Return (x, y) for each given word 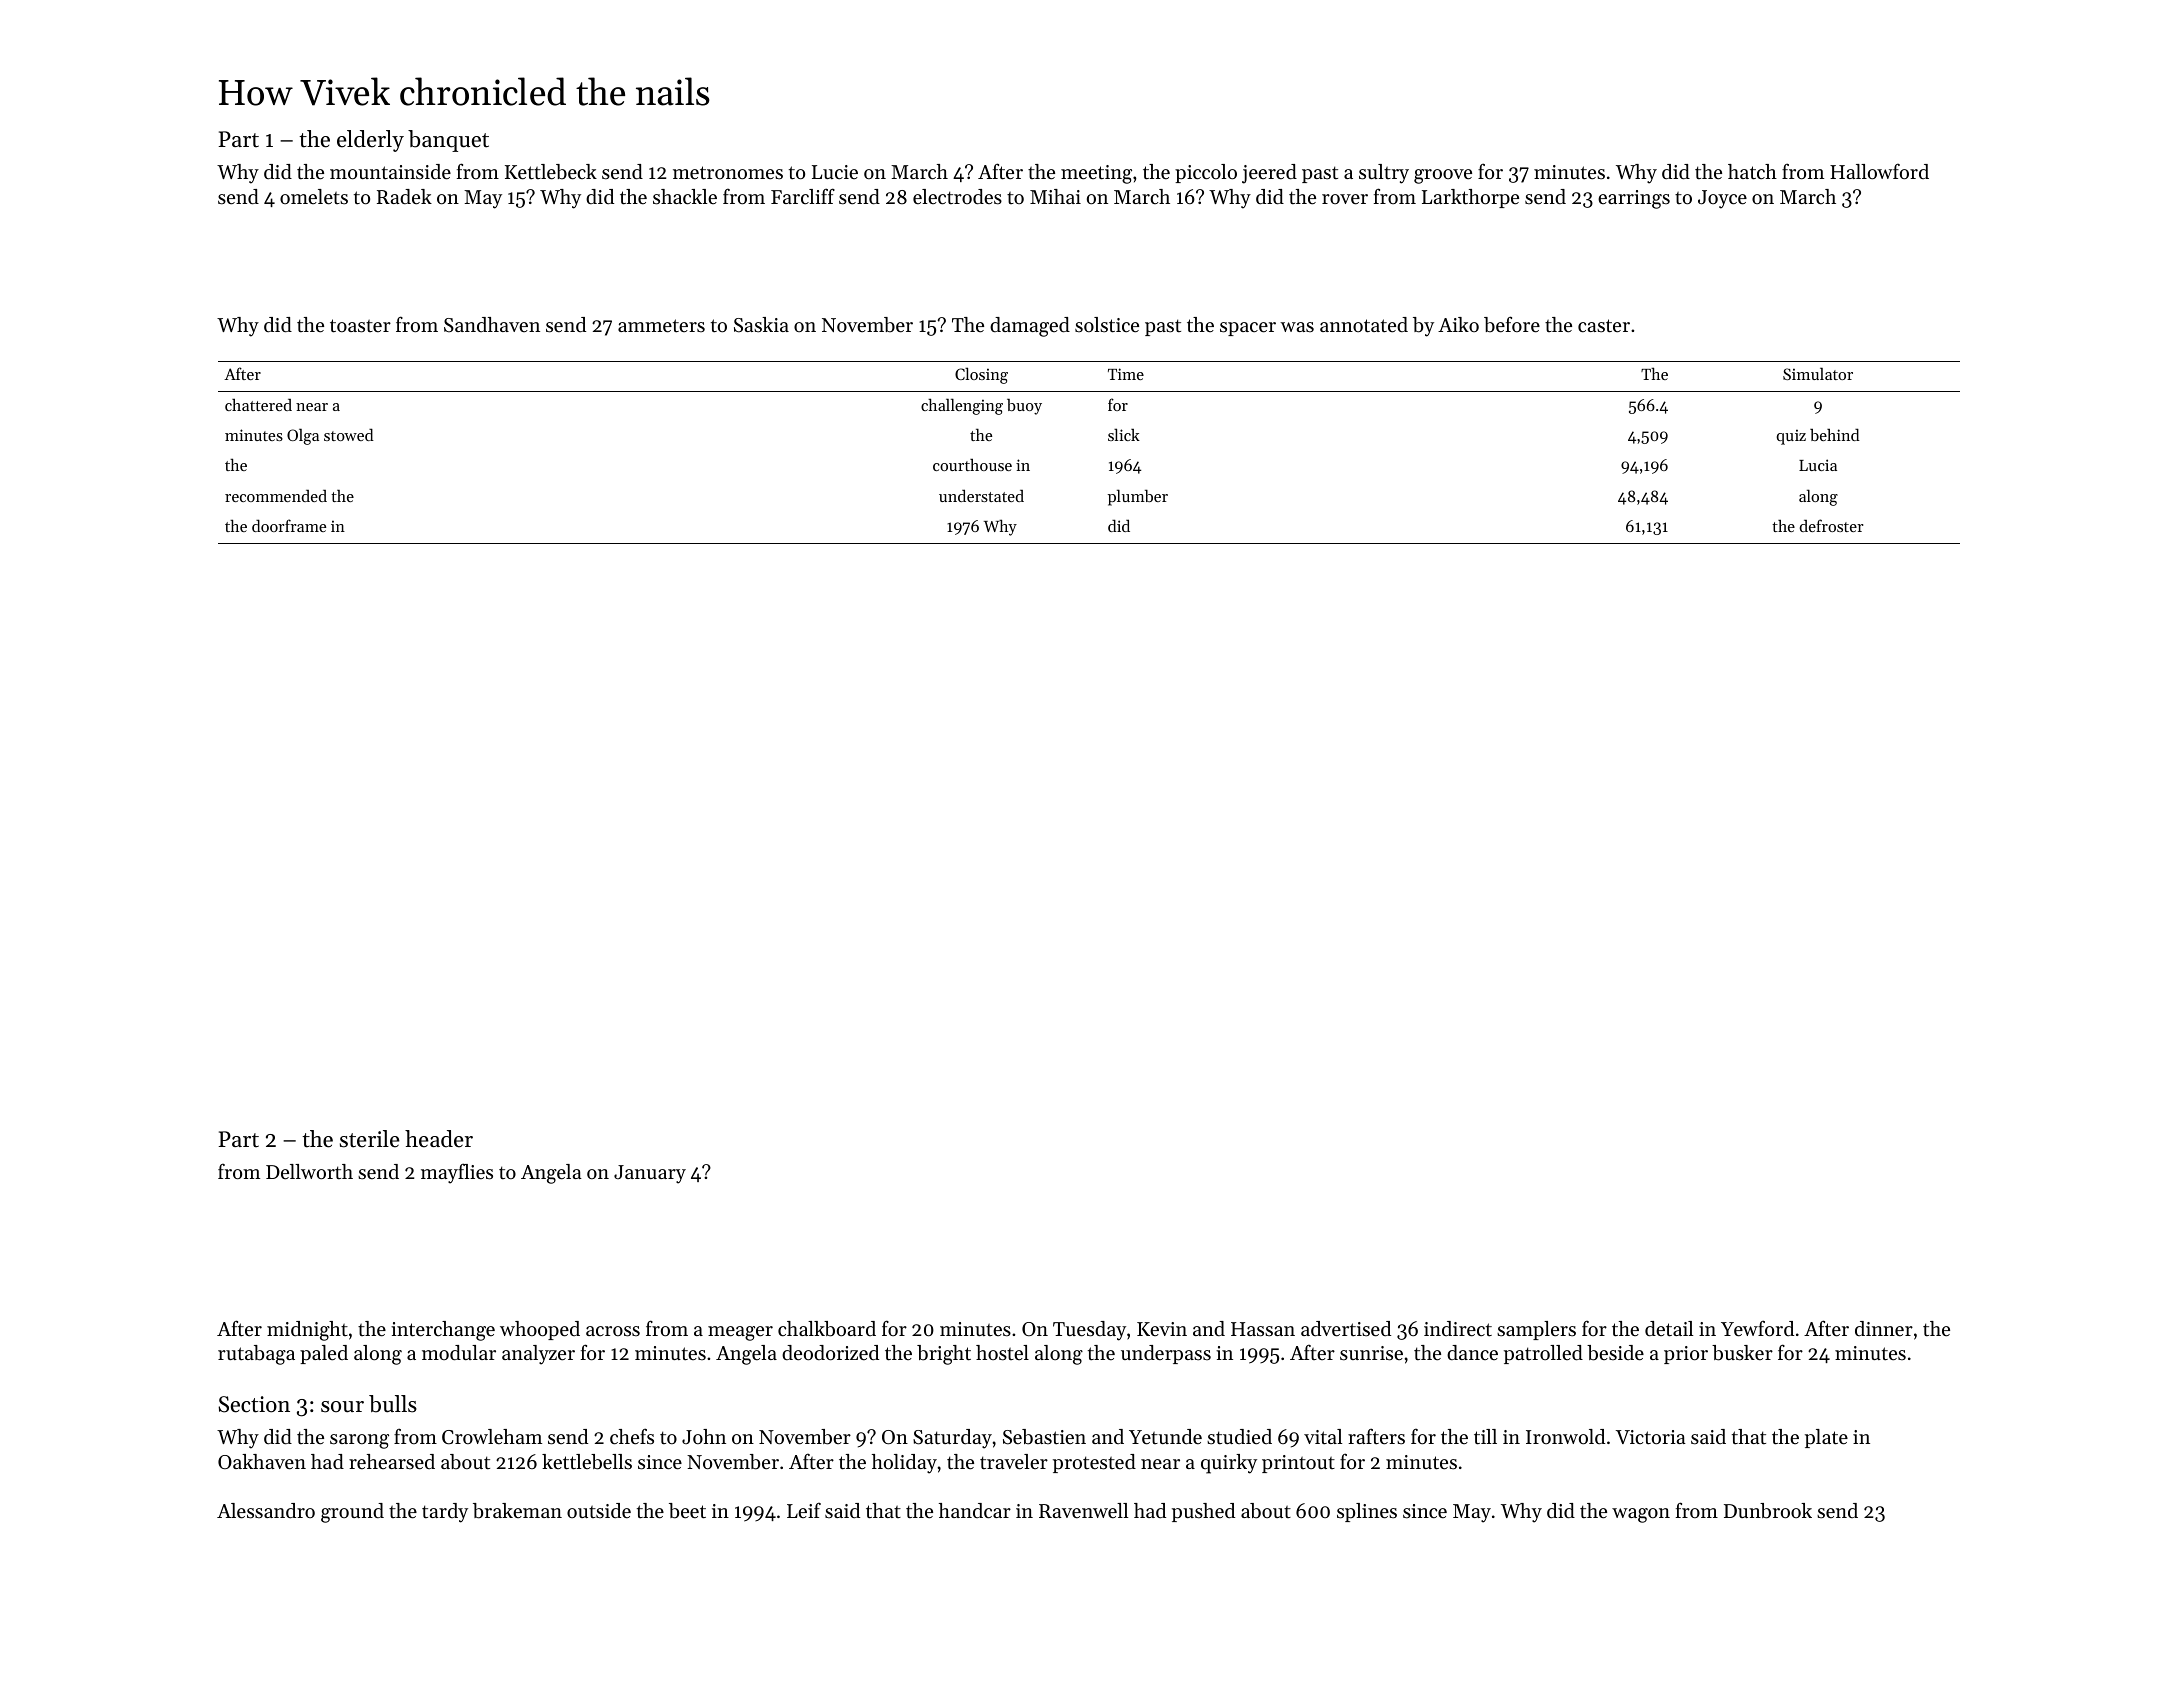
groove (1443, 176)
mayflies (457, 1173)
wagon (1641, 1515)
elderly (370, 141)
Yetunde (1165, 1437)
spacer (1248, 329)
